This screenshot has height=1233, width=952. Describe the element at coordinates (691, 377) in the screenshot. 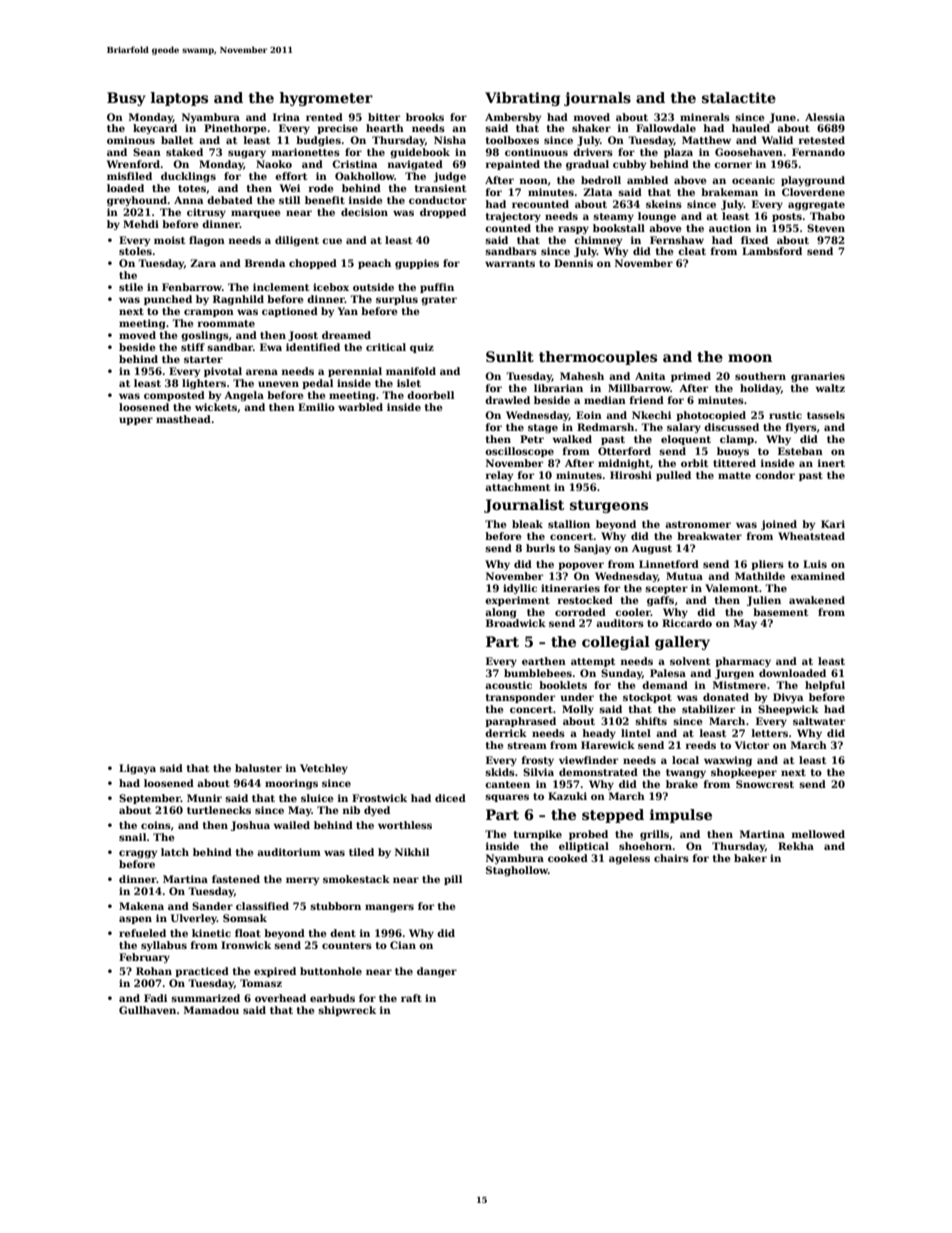

I see `primed` at that location.
